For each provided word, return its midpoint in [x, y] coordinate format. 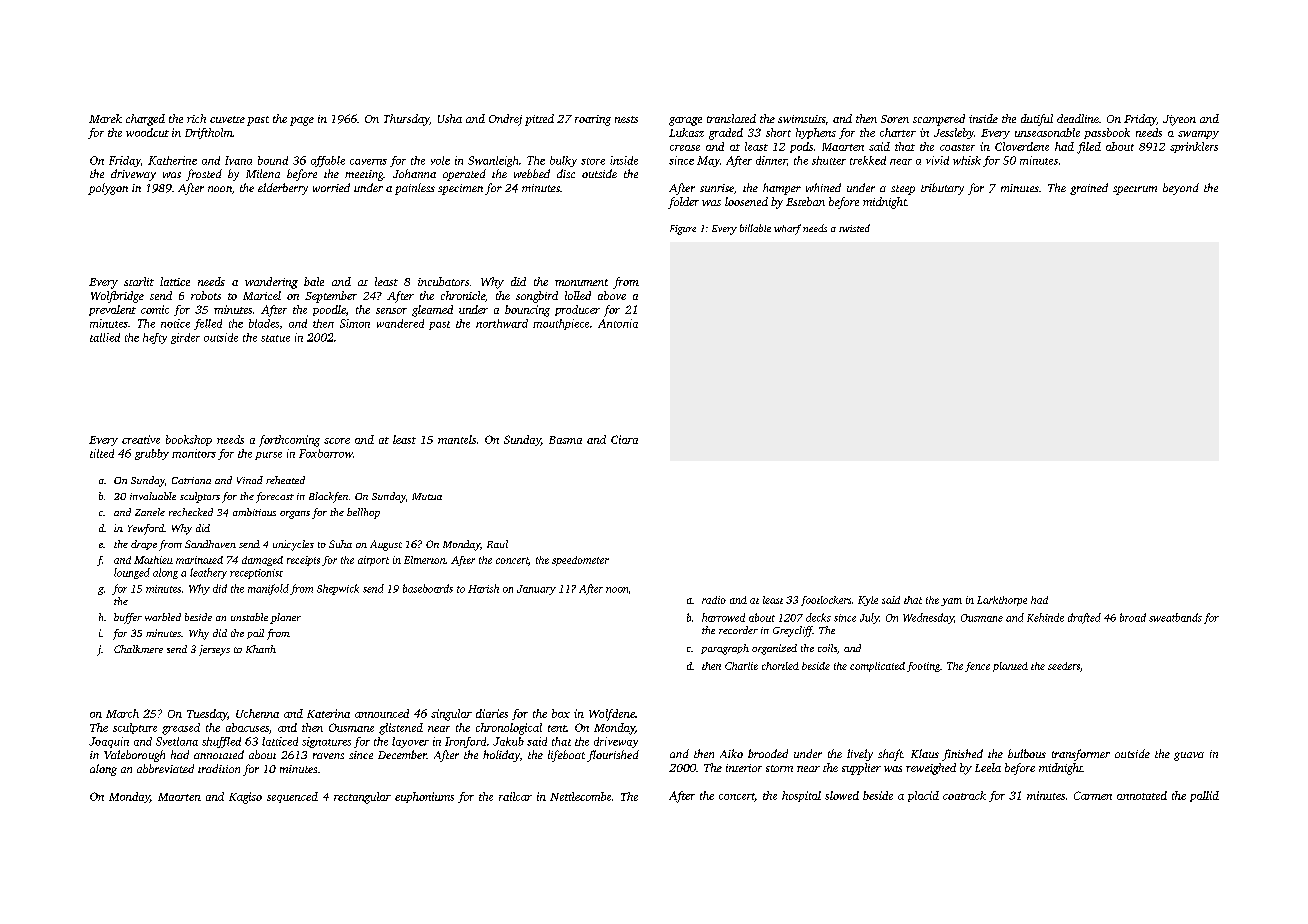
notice [175, 323]
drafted [1084, 618]
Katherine [172, 160]
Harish [483, 588]
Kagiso [245, 798]
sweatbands [1175, 617]
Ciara [624, 439]
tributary [942, 189]
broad [1133, 617]
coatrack [964, 795]
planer [285, 618]
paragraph [725, 649]
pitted [539, 120]
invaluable [153, 496]
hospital [801, 796]
